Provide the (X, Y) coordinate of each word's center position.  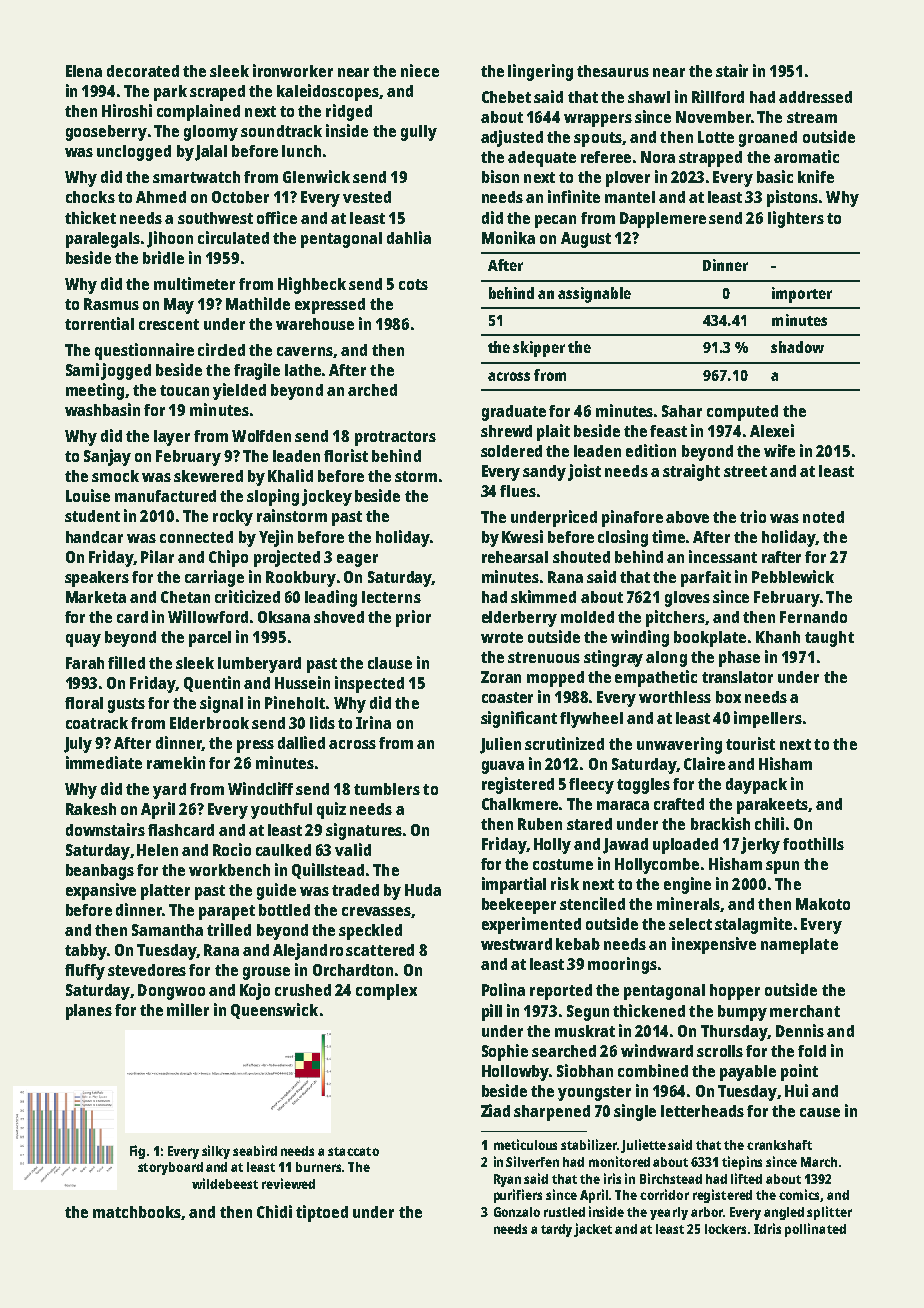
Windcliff (260, 788)
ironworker (293, 70)
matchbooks (137, 1212)
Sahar (682, 411)
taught (829, 639)
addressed (815, 97)
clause (390, 663)
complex (386, 992)
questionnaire (144, 351)
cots (413, 284)
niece (420, 70)
